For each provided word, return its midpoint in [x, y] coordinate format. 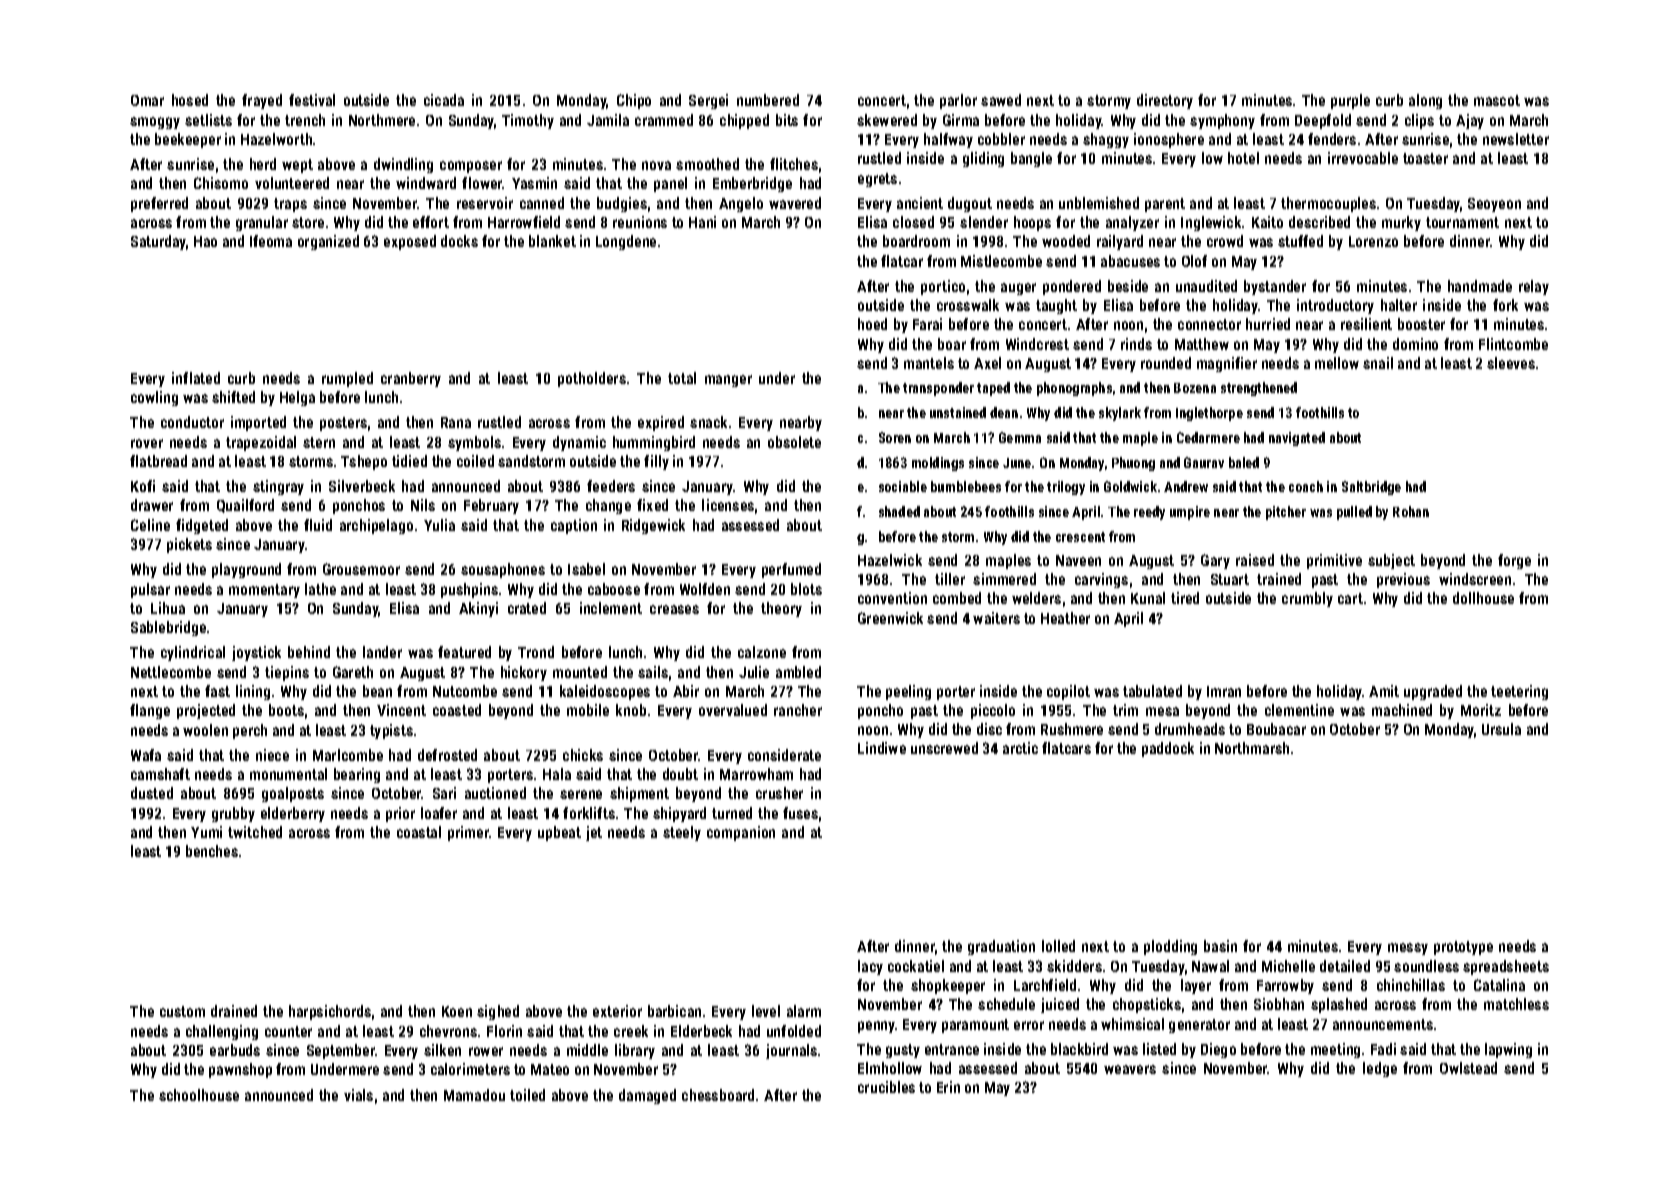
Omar [147, 100]
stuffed [1300, 241]
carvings [1101, 580]
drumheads [1190, 729]
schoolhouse [199, 1095]
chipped [744, 121]
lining [253, 692]
